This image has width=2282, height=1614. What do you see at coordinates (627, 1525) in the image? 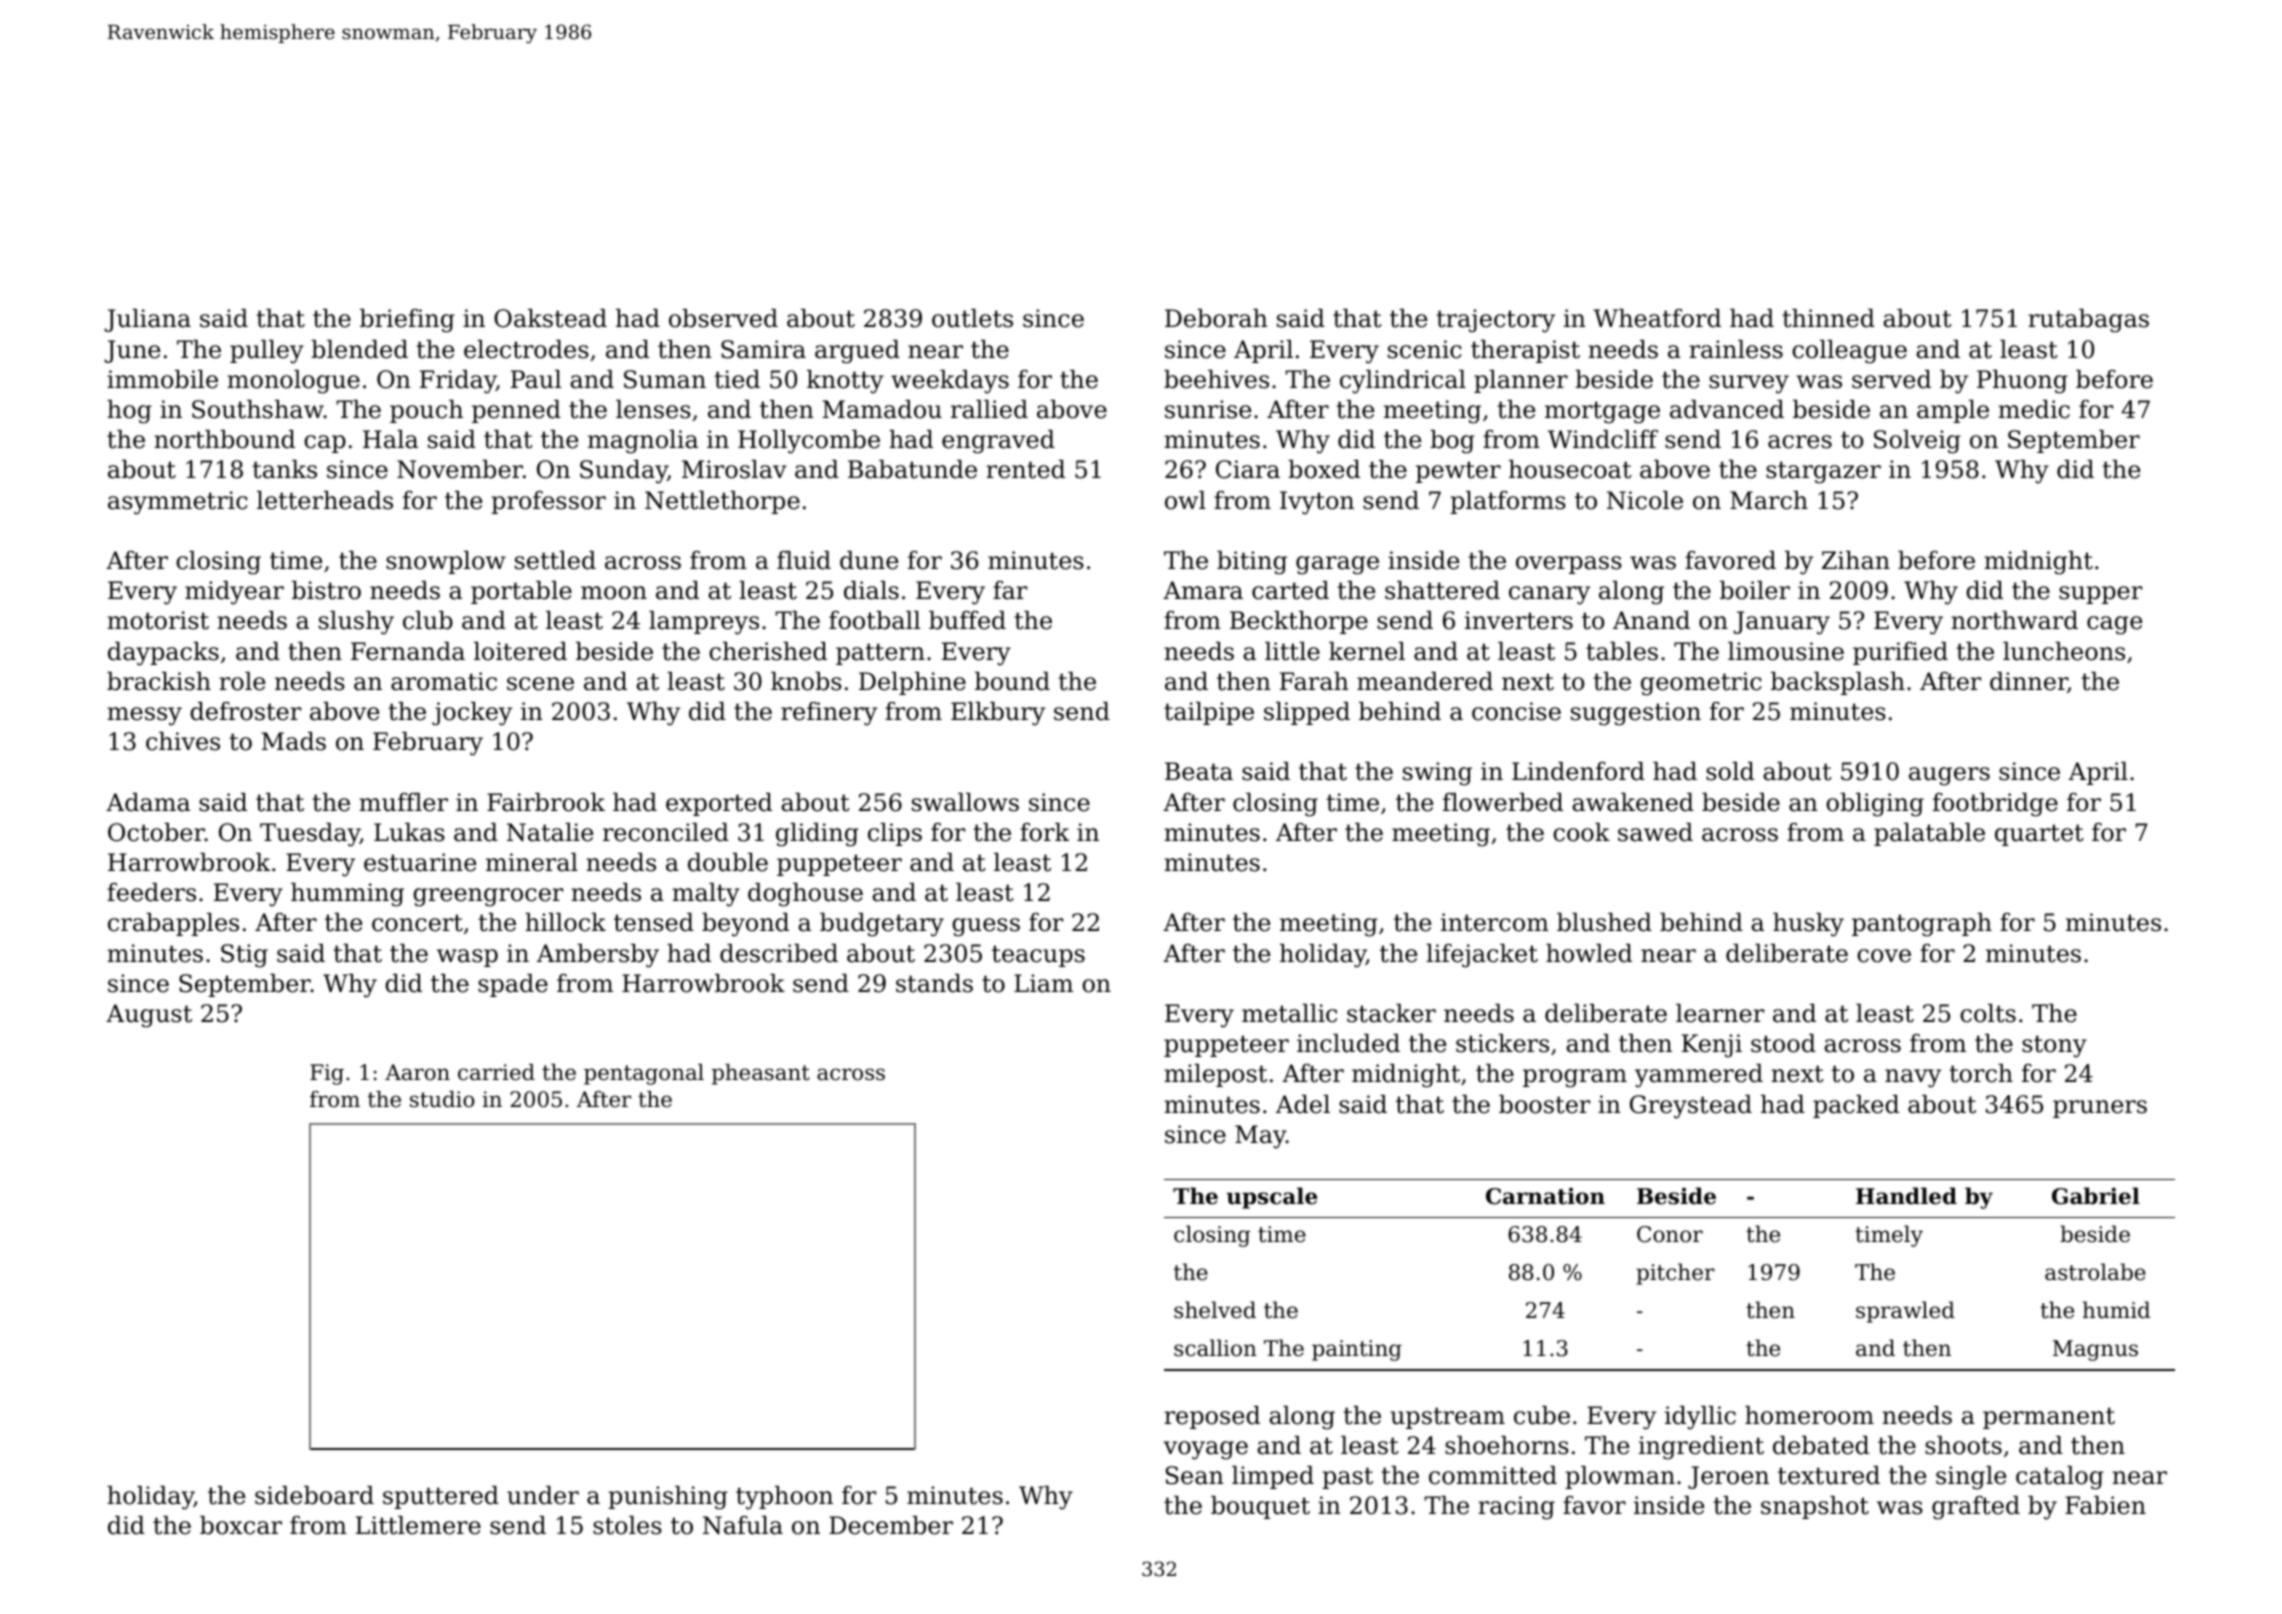
I see `stoles` at bounding box center [627, 1525].
